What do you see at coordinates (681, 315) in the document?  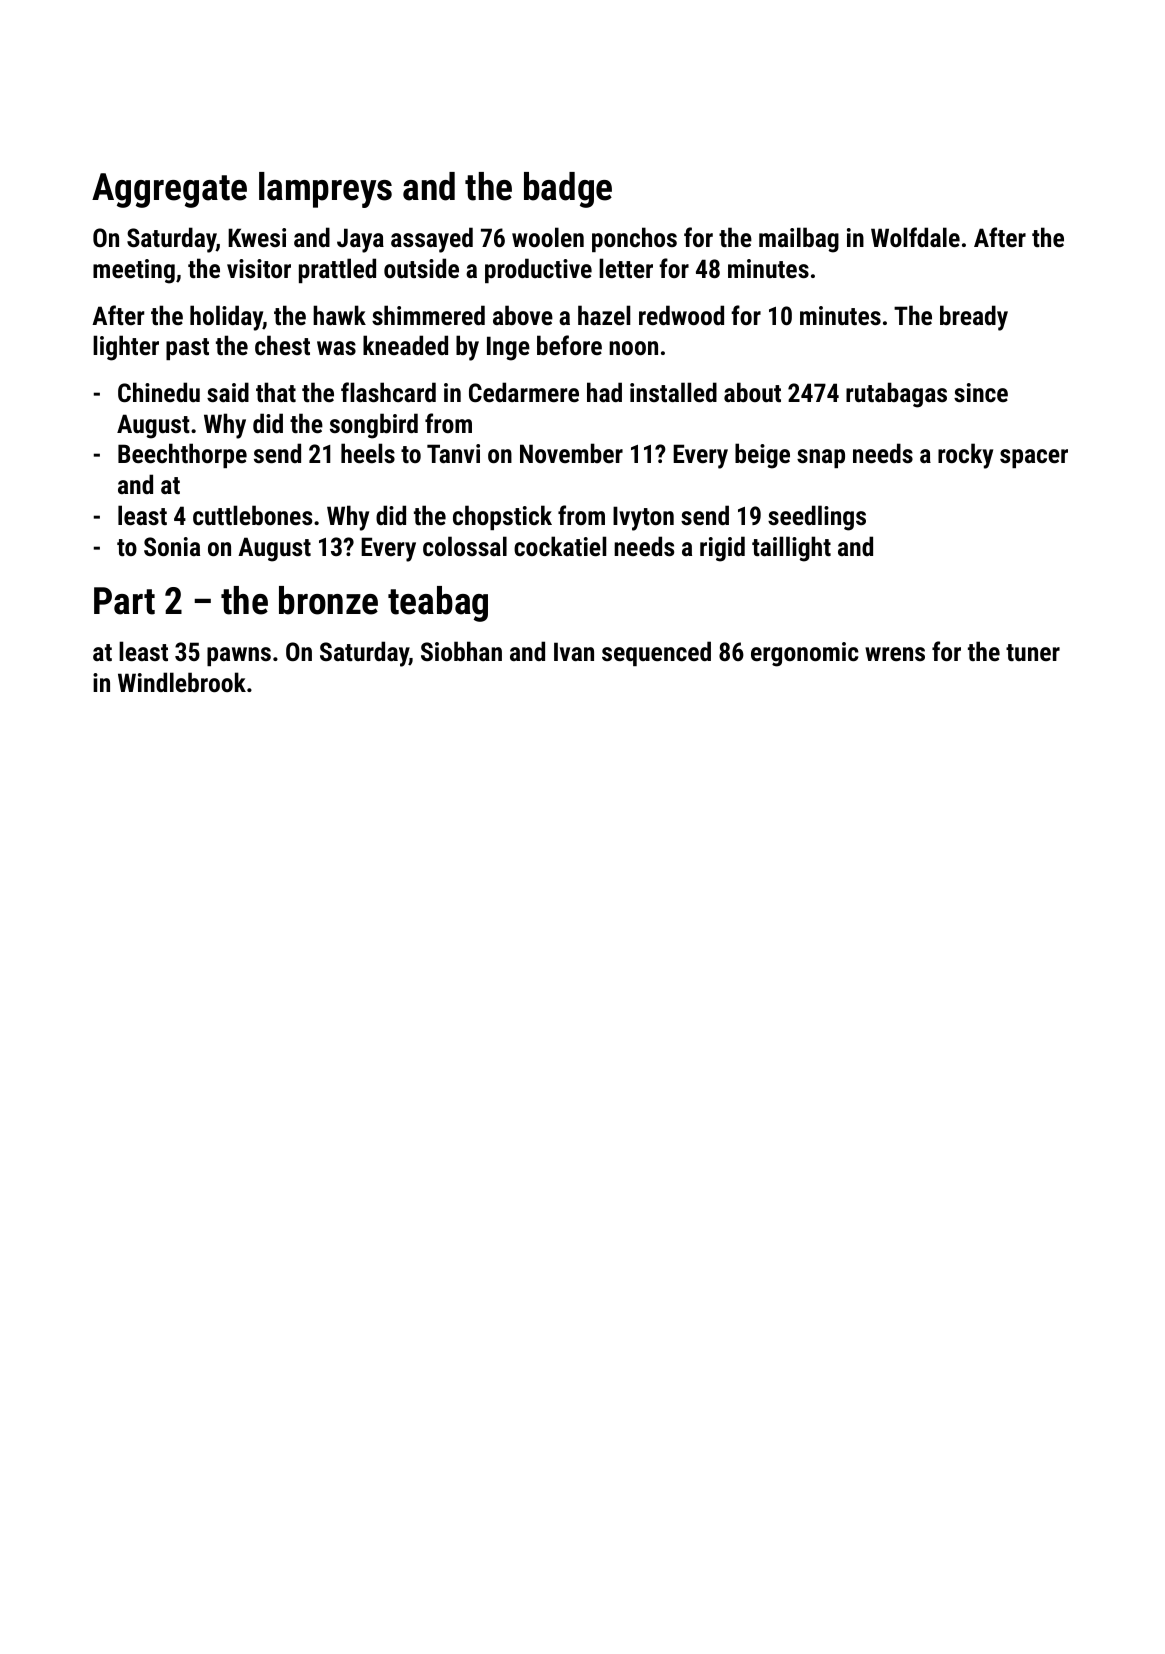 I see `redwood` at bounding box center [681, 315].
